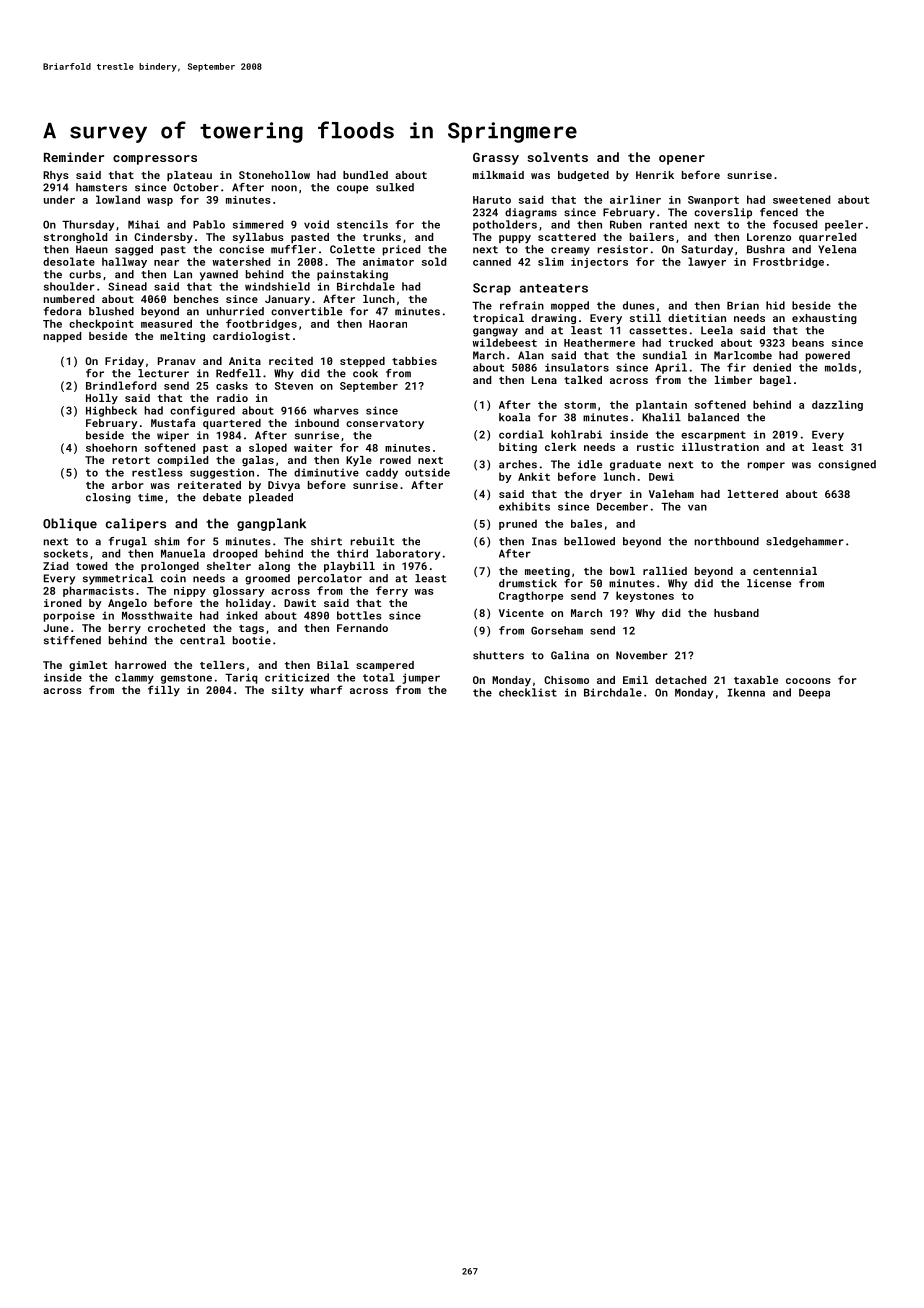 Image resolution: width=924 pixels, height=1308 pixels. I want to click on keystones, so click(645, 596).
